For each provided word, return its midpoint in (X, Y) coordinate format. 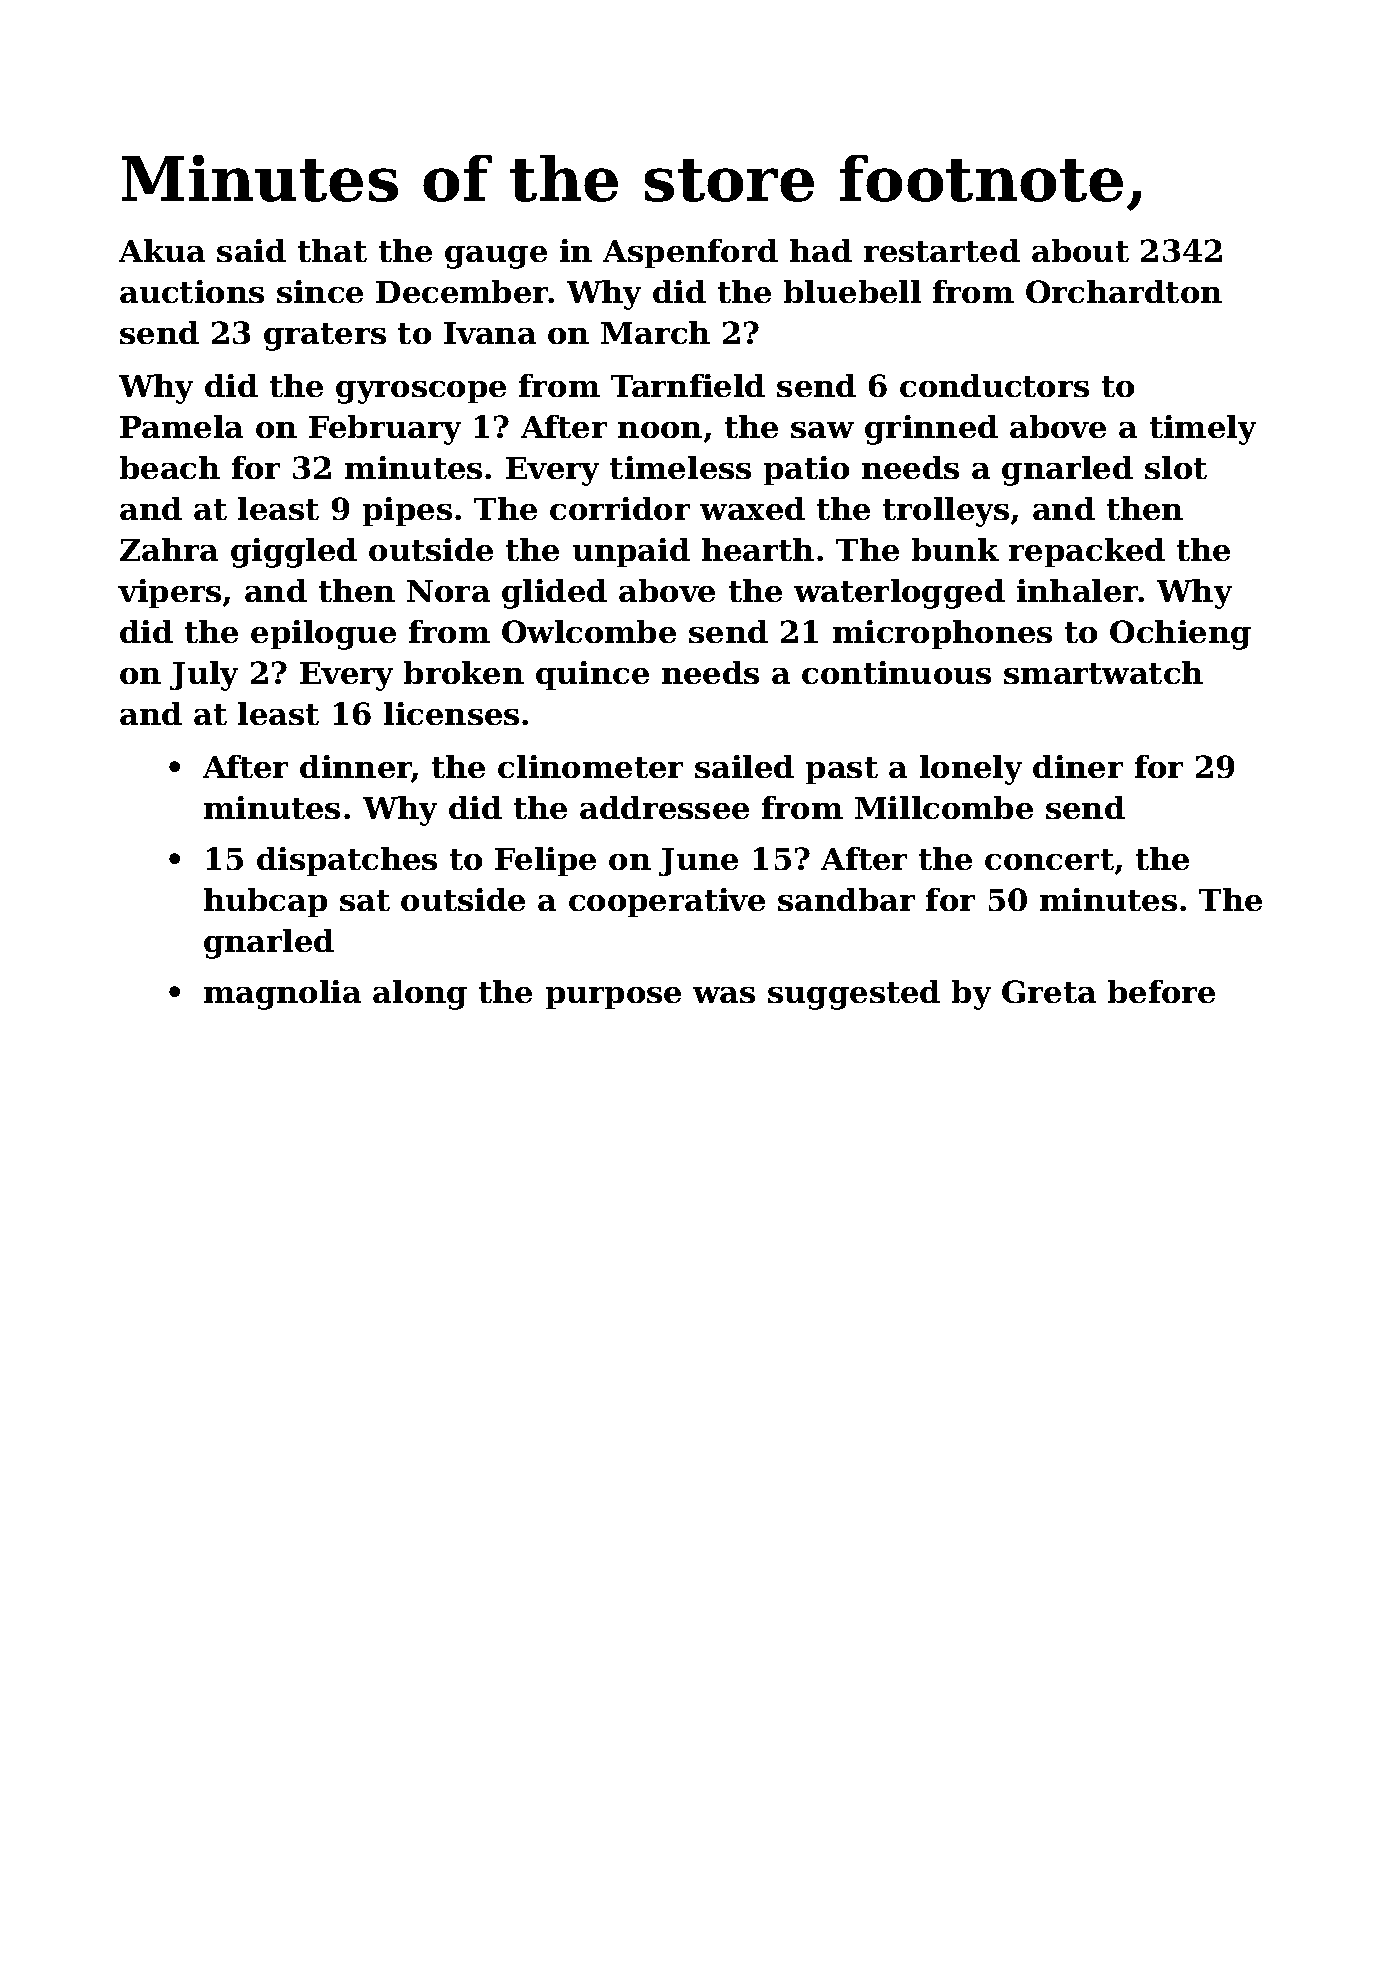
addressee (664, 807)
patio (806, 470)
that (332, 250)
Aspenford (690, 253)
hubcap (265, 902)
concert (1049, 859)
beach (170, 467)
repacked (1087, 552)
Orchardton (1124, 291)
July (204, 676)
